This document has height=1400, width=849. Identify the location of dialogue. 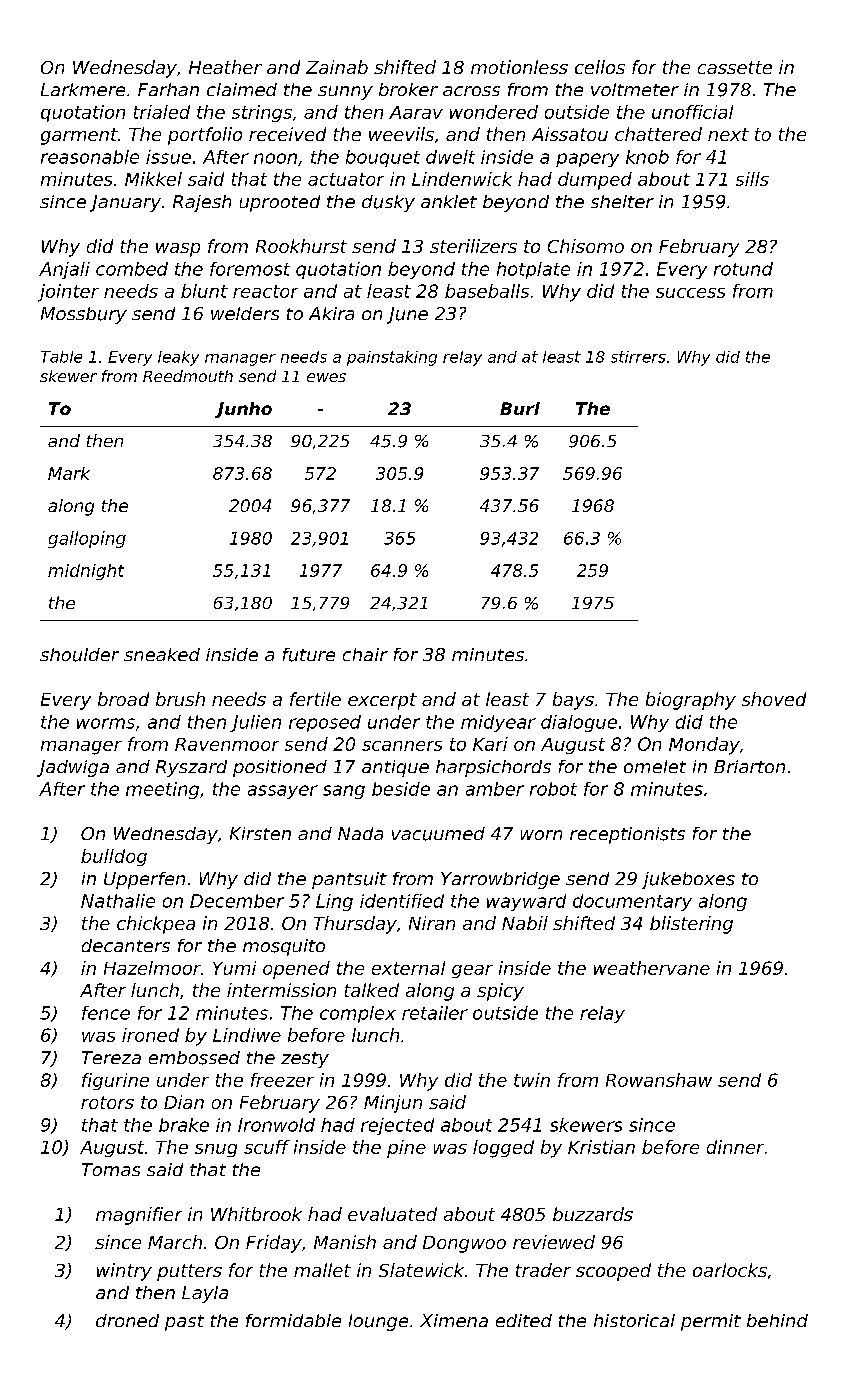
(579, 723).
